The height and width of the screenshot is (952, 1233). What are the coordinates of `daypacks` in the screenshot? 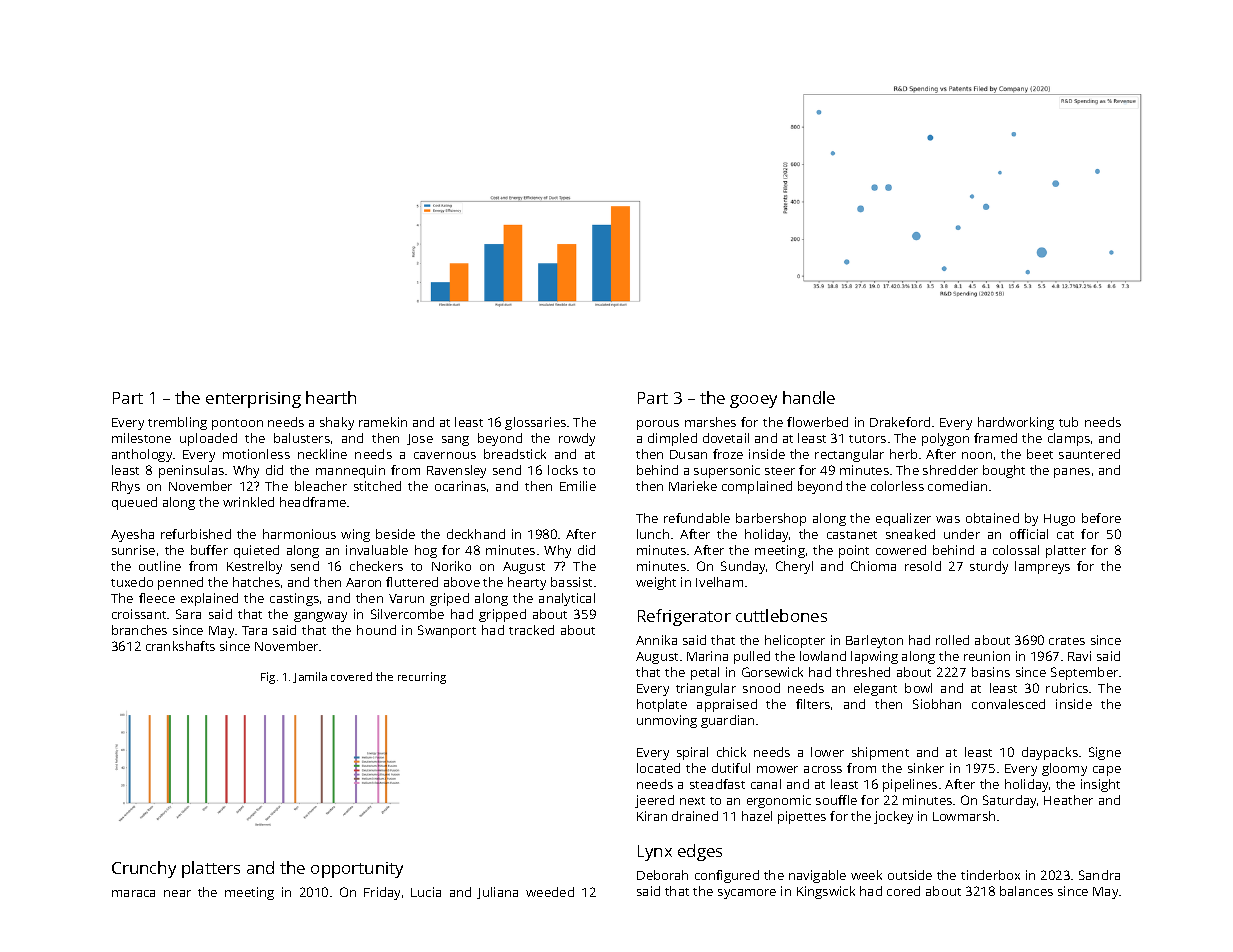 It's located at (1050, 753).
